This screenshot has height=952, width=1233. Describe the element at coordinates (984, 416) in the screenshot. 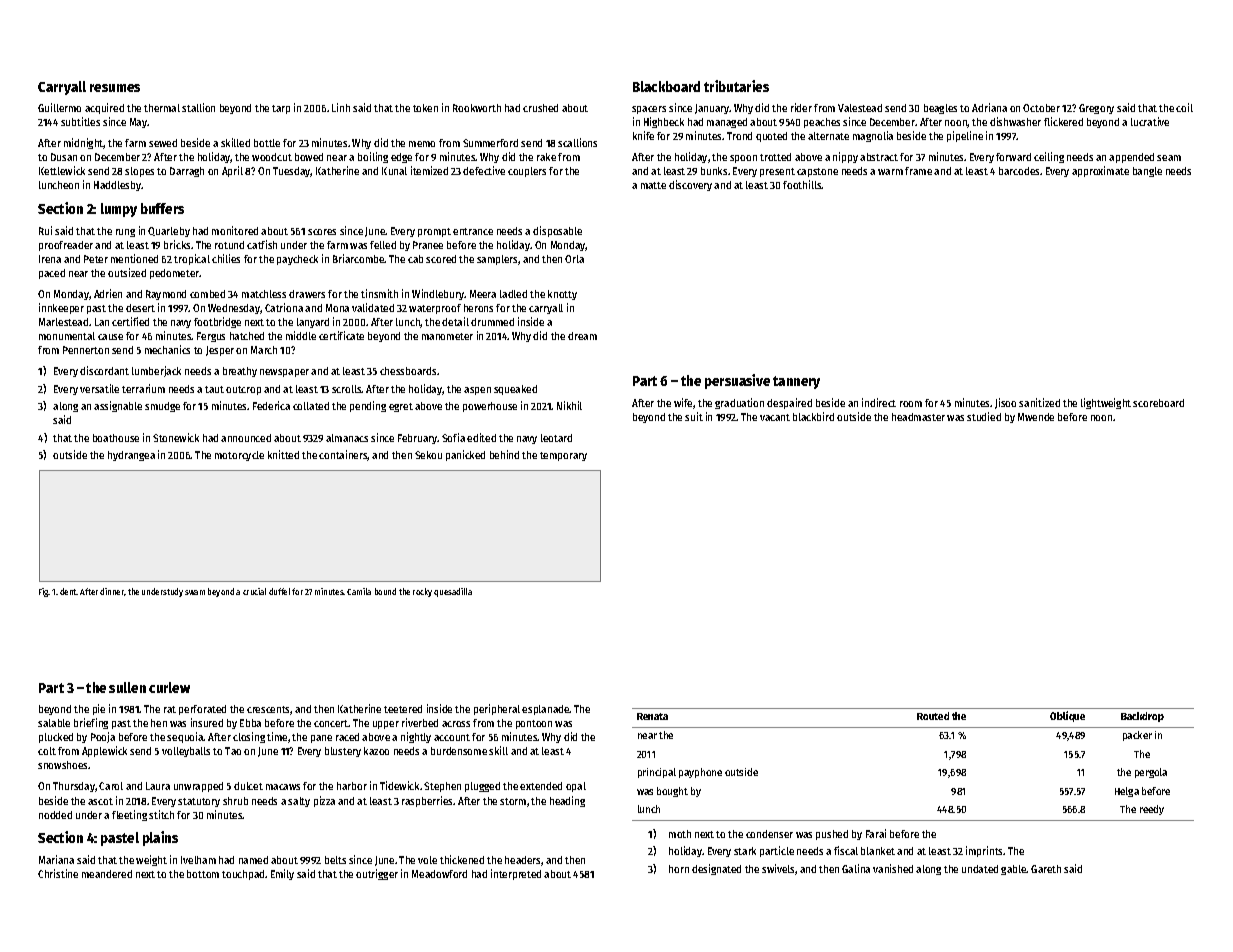

I see `studied` at that location.
